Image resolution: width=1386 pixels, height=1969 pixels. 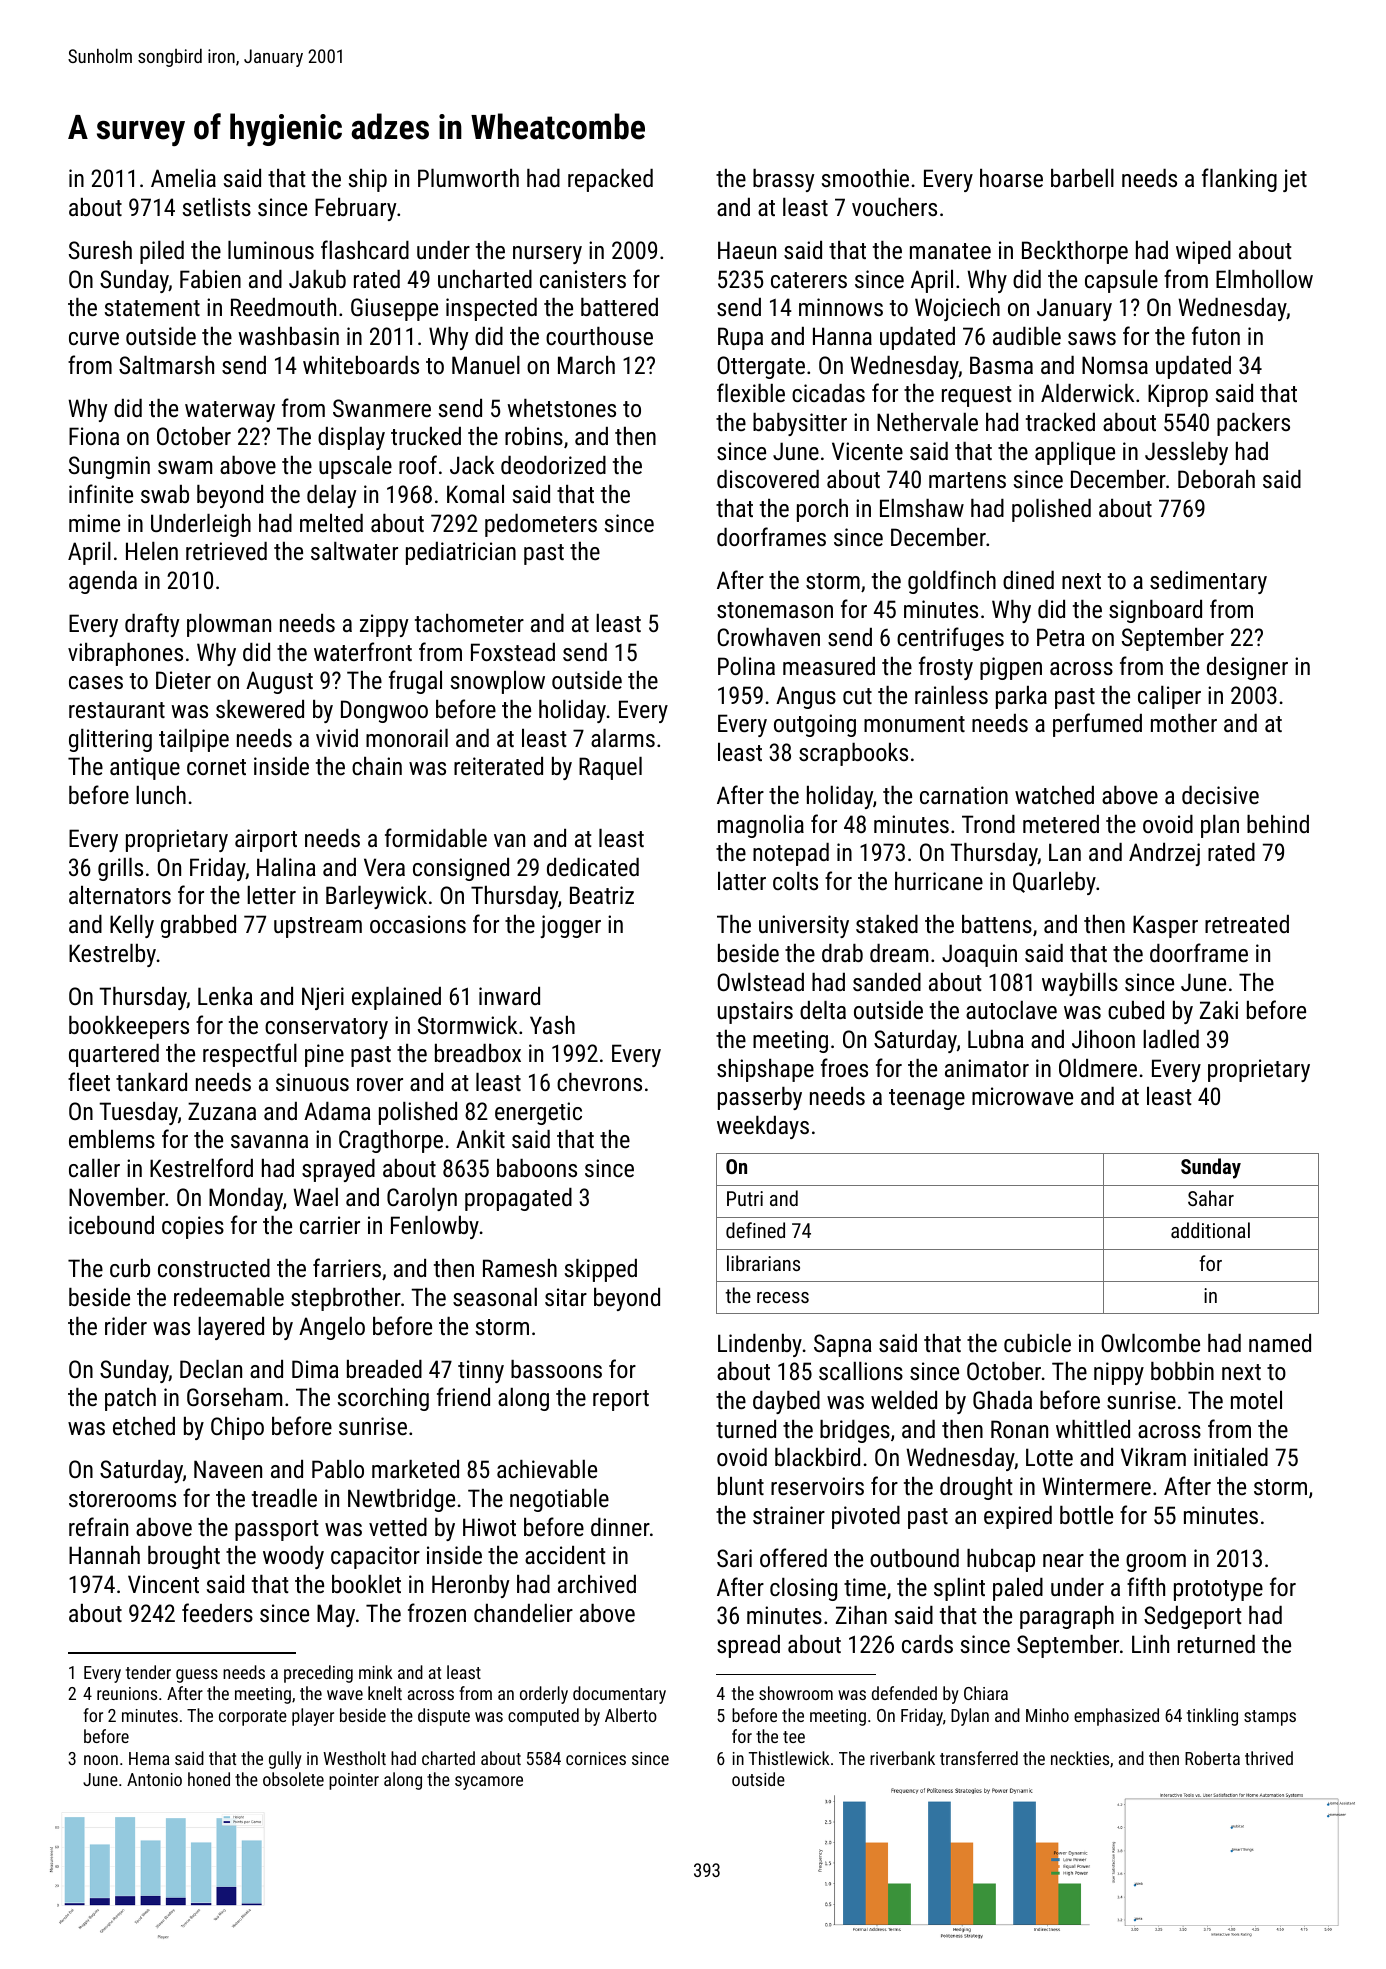 I want to click on tender, so click(x=148, y=1672).
